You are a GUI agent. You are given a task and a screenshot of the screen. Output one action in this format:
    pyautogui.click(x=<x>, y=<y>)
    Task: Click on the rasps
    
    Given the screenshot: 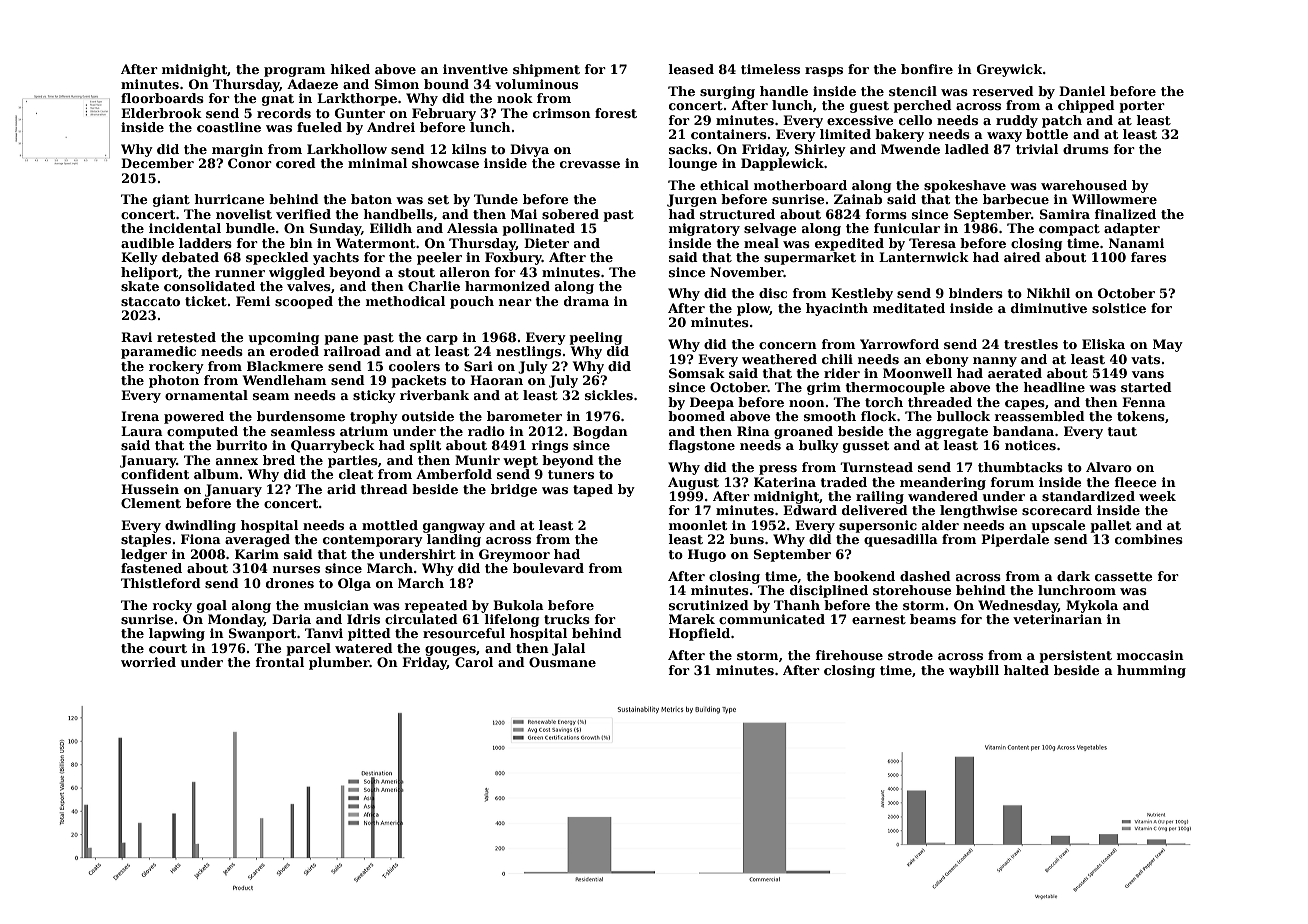 What is the action you would take?
    pyautogui.click(x=824, y=72)
